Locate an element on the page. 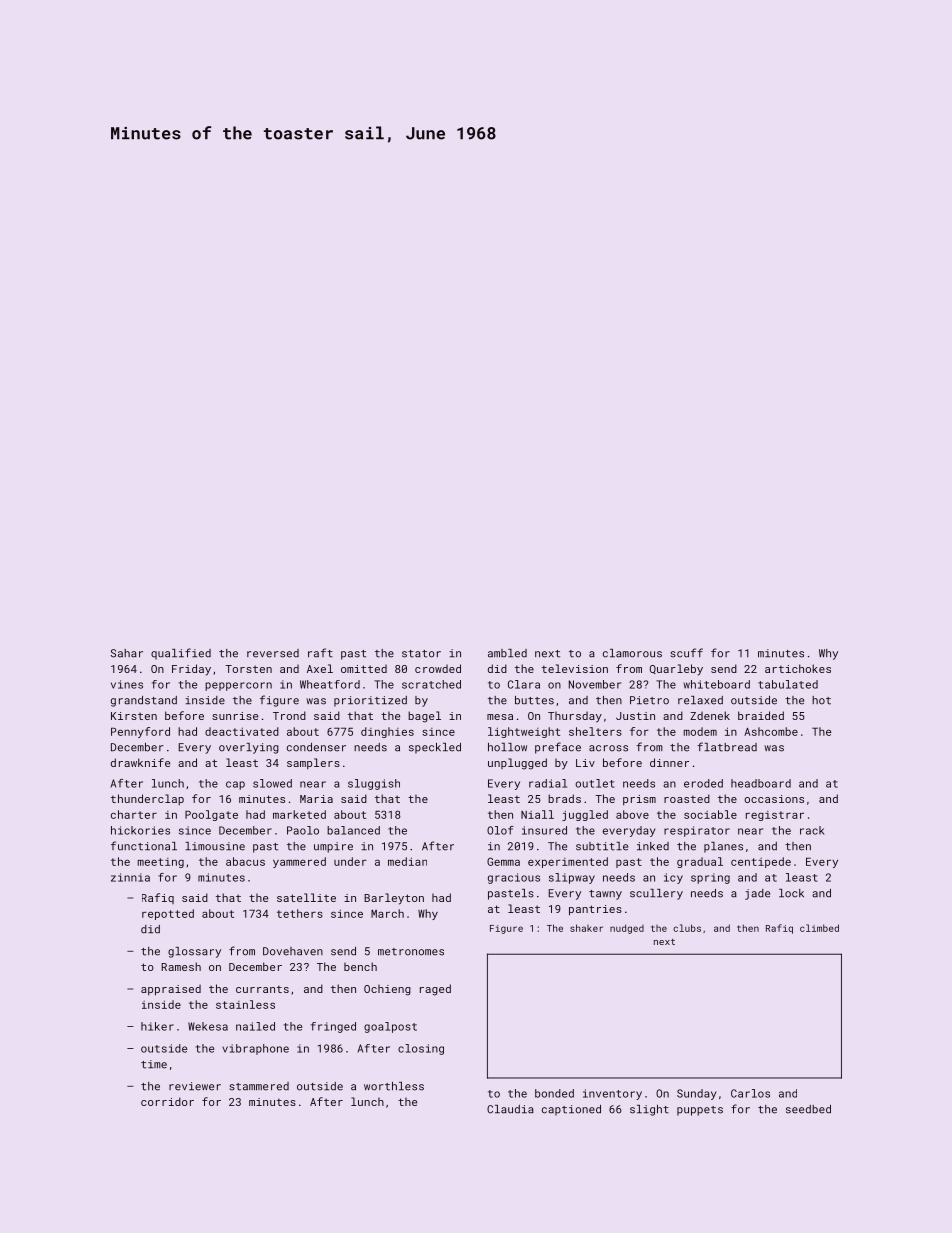  Ramesh is located at coordinates (181, 966).
